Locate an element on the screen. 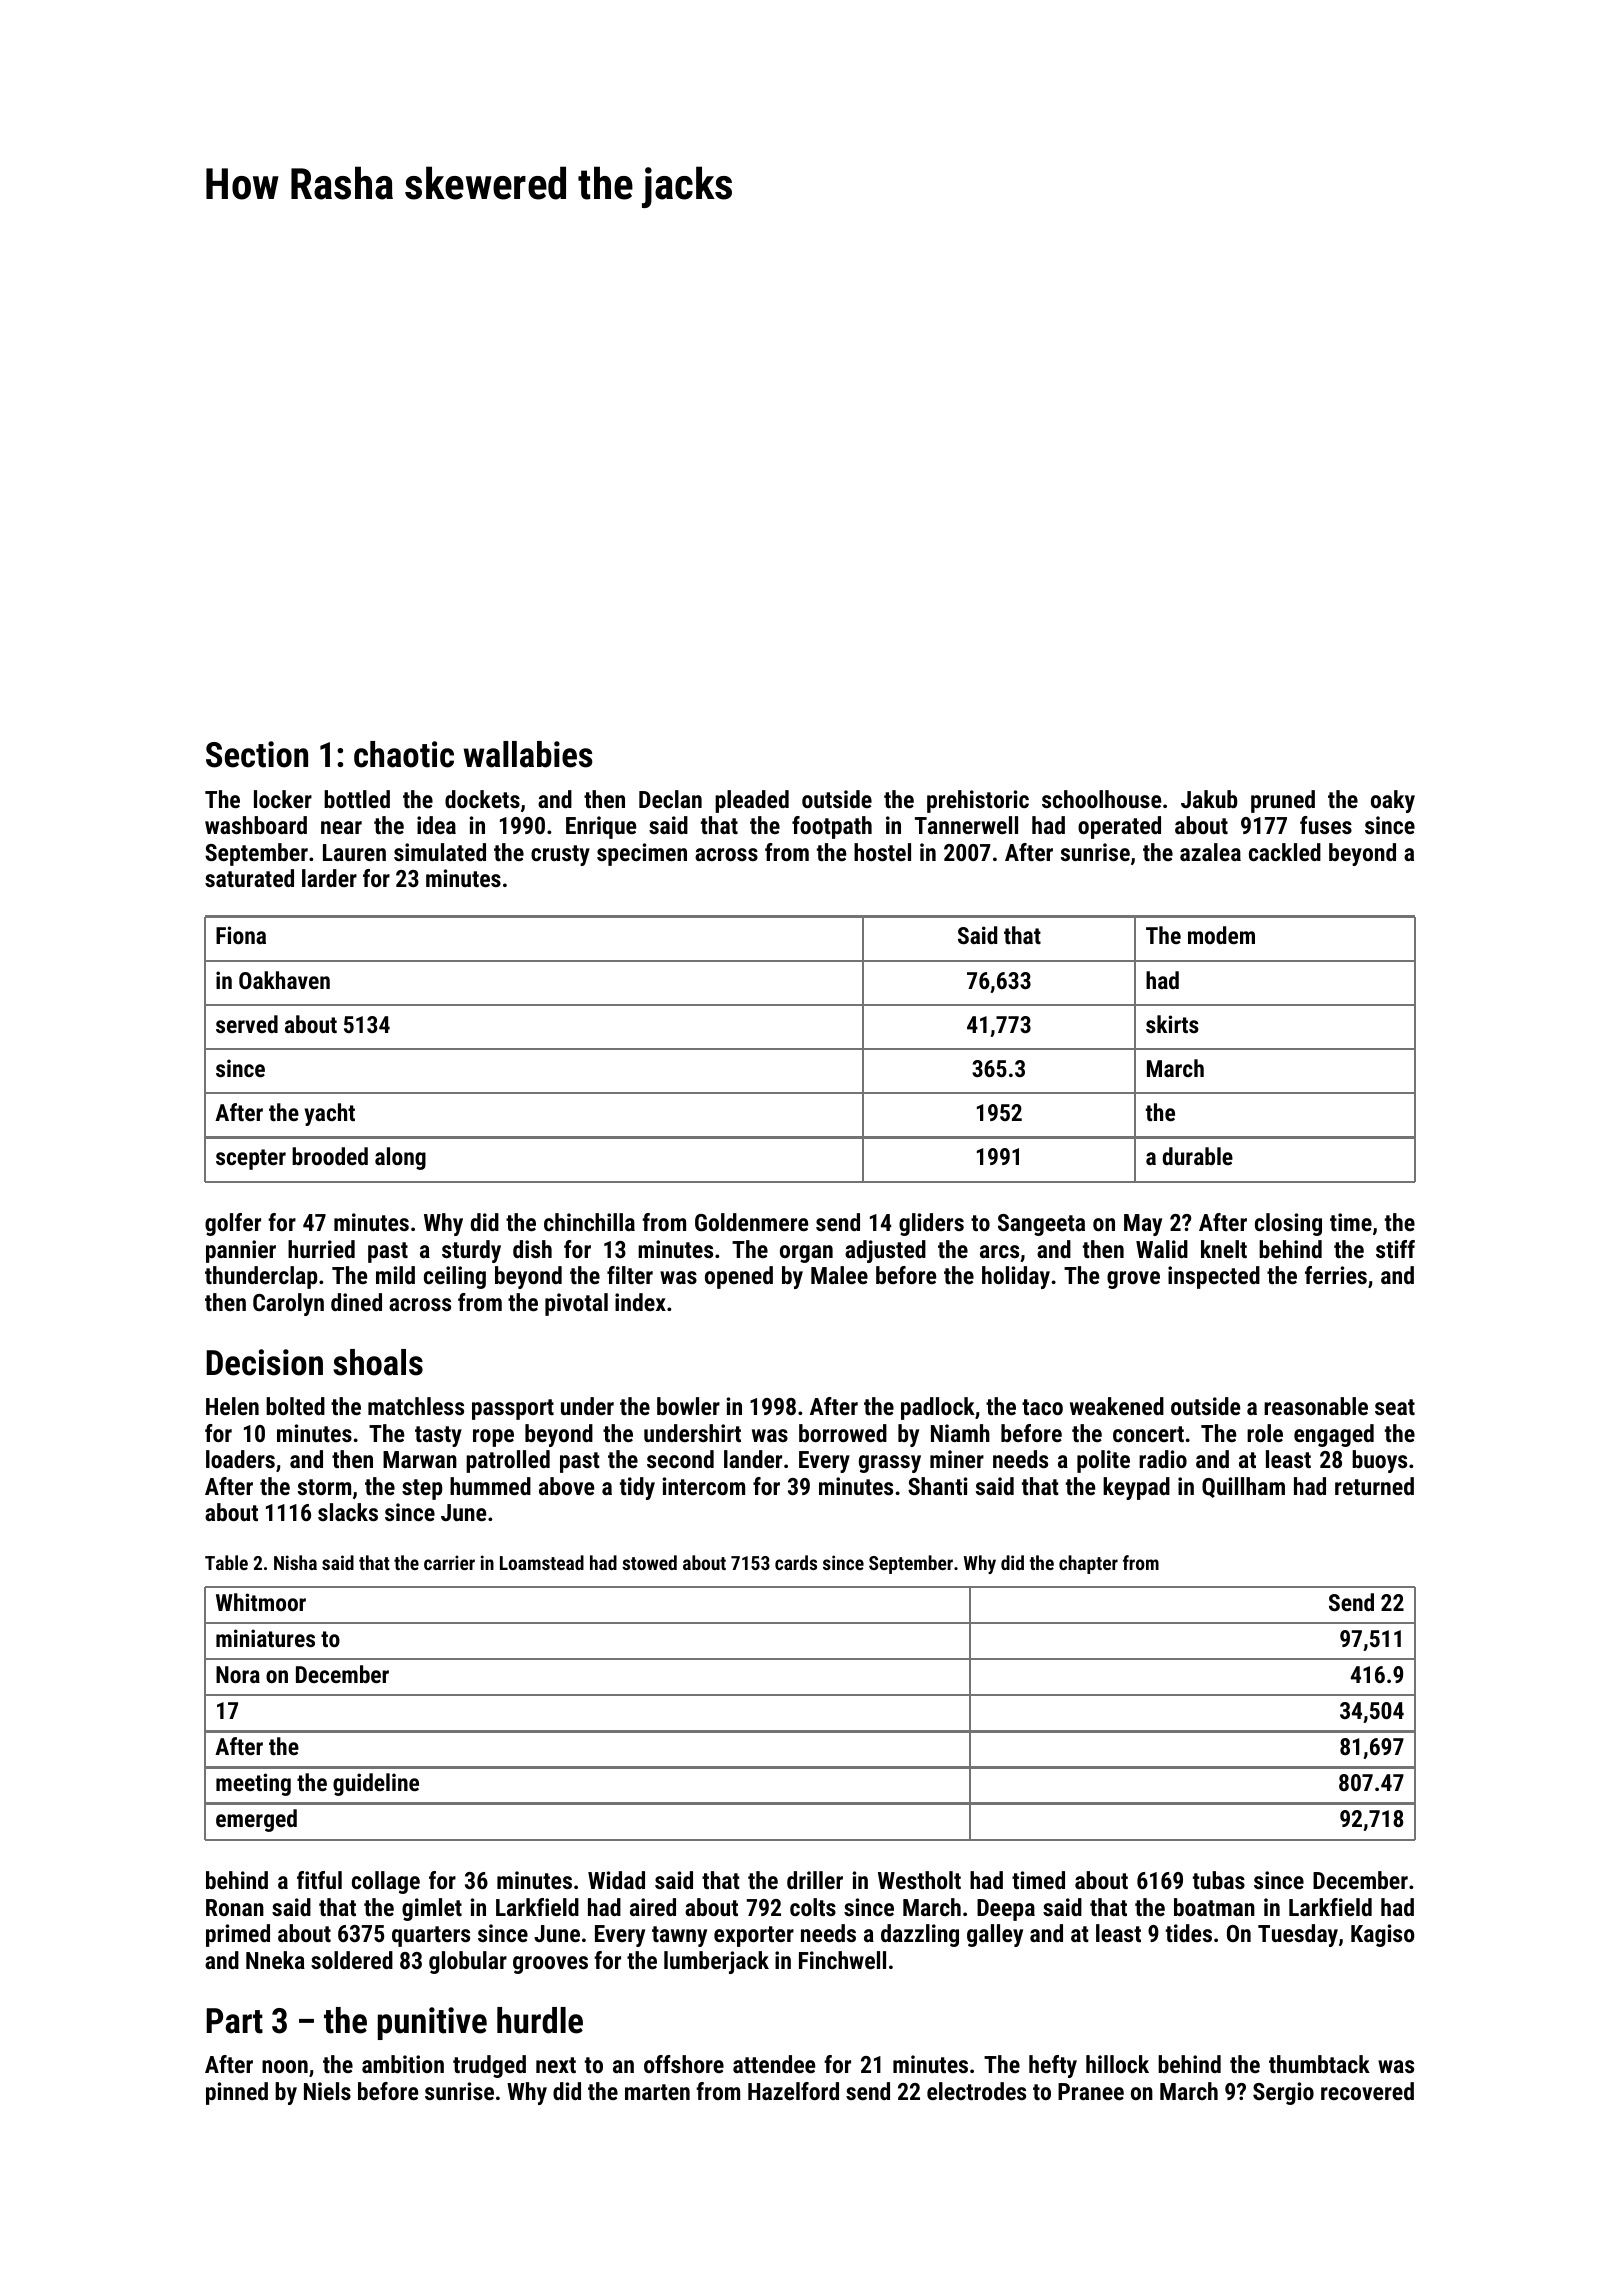 Image resolution: width=1620 pixels, height=2292 pixels. mild is located at coordinates (395, 1275).
